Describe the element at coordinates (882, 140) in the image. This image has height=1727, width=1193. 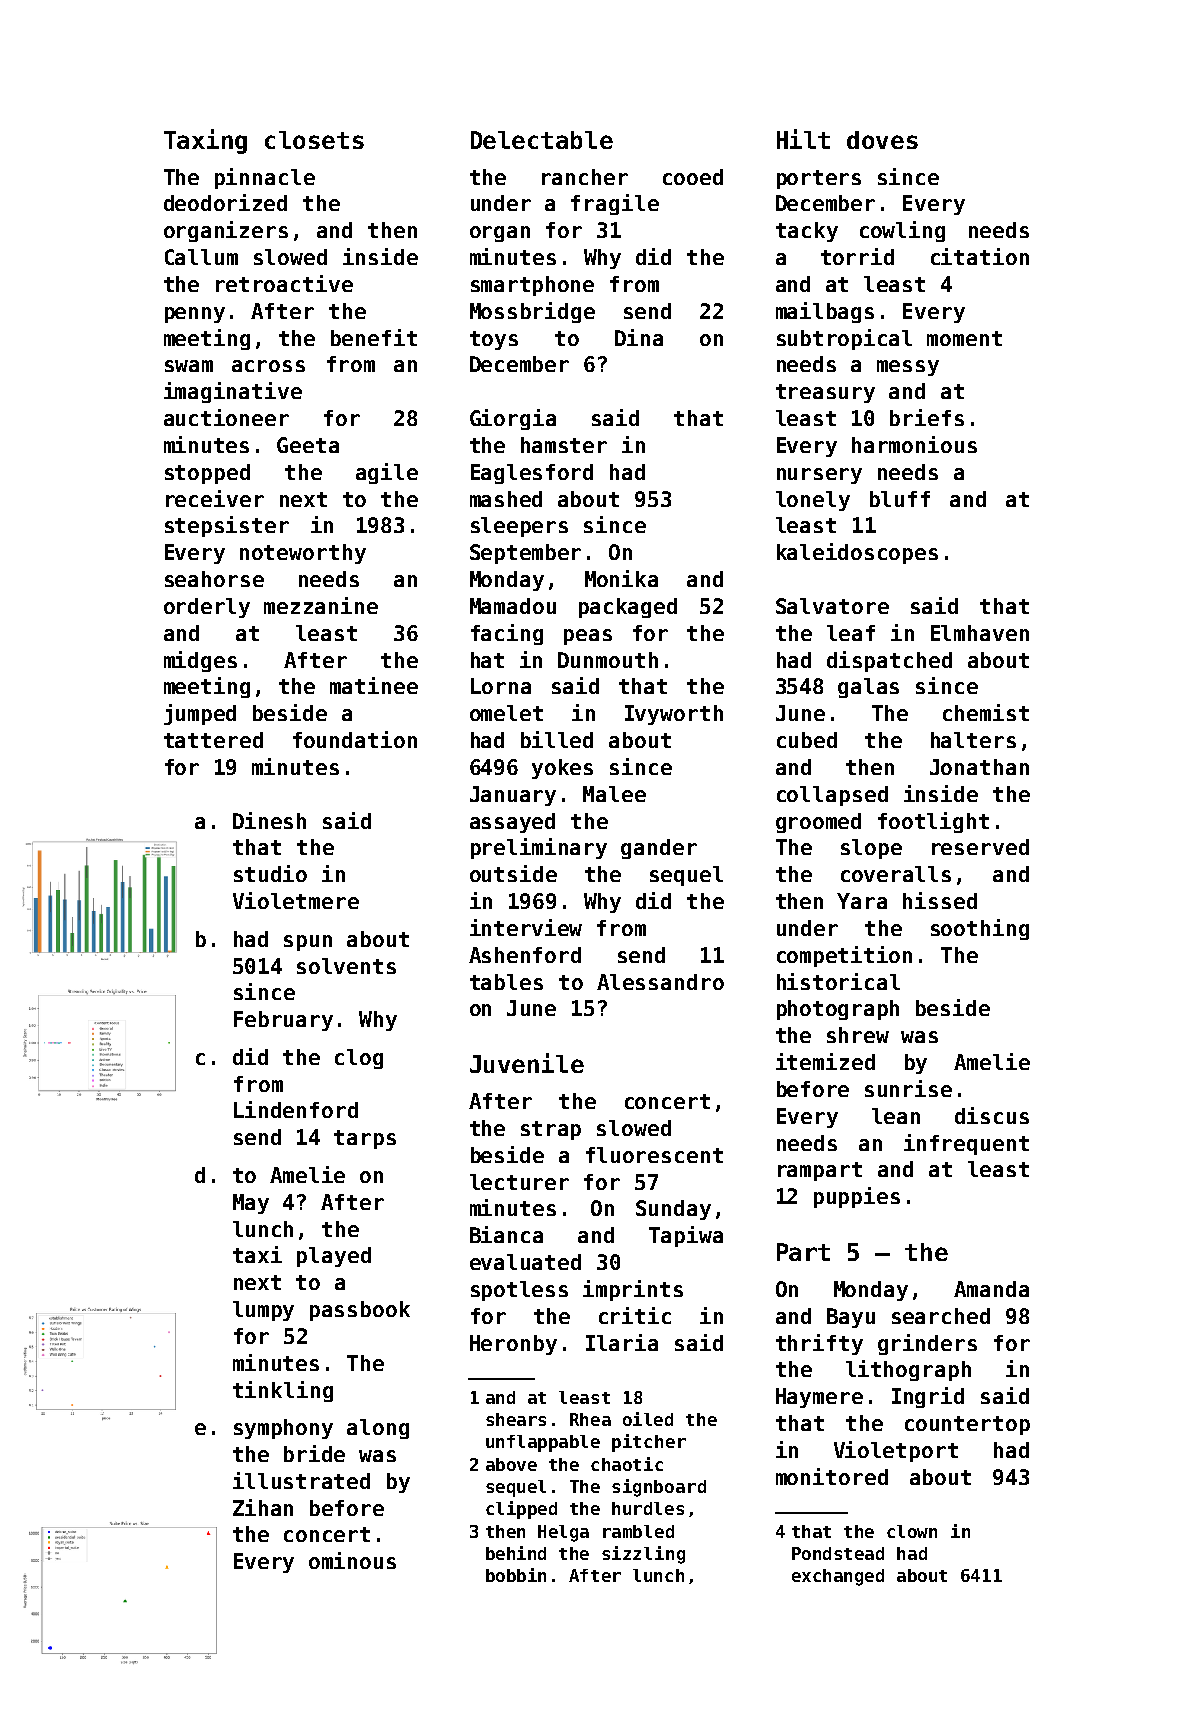
I see `doves` at that location.
